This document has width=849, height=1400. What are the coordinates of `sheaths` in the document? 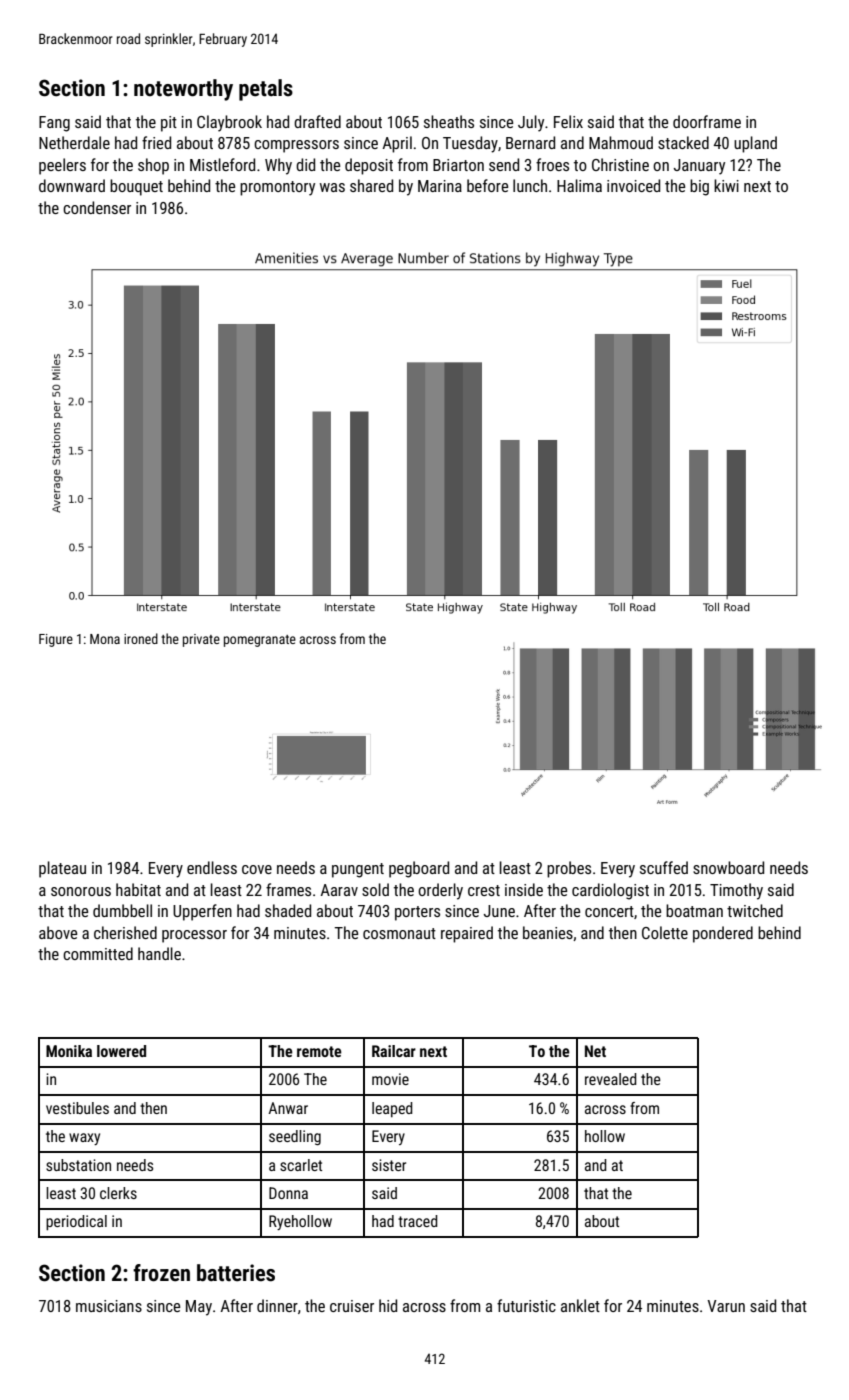 It's located at (449, 121).
